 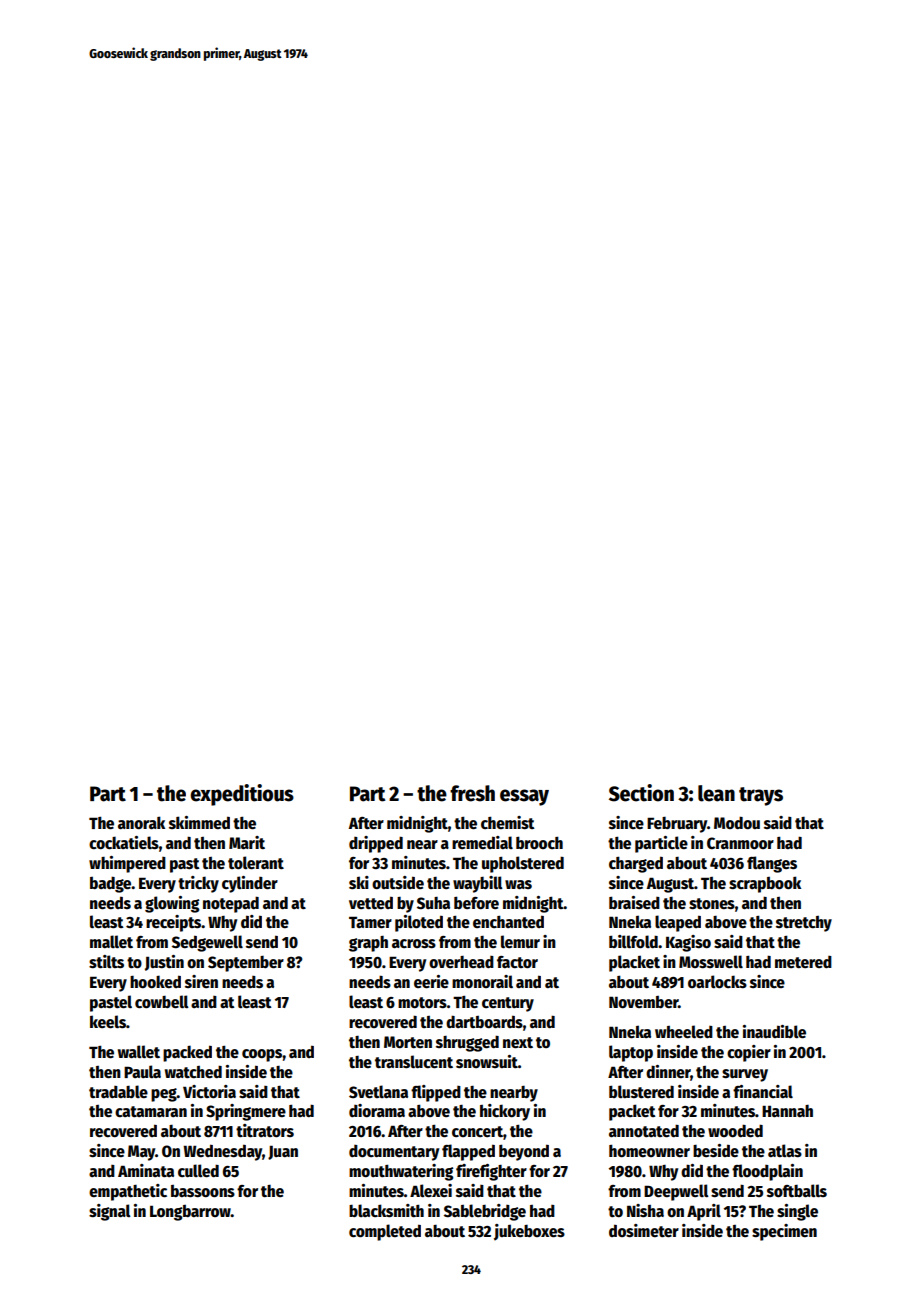 What do you see at coordinates (508, 1004) in the page?
I see `century` at bounding box center [508, 1004].
